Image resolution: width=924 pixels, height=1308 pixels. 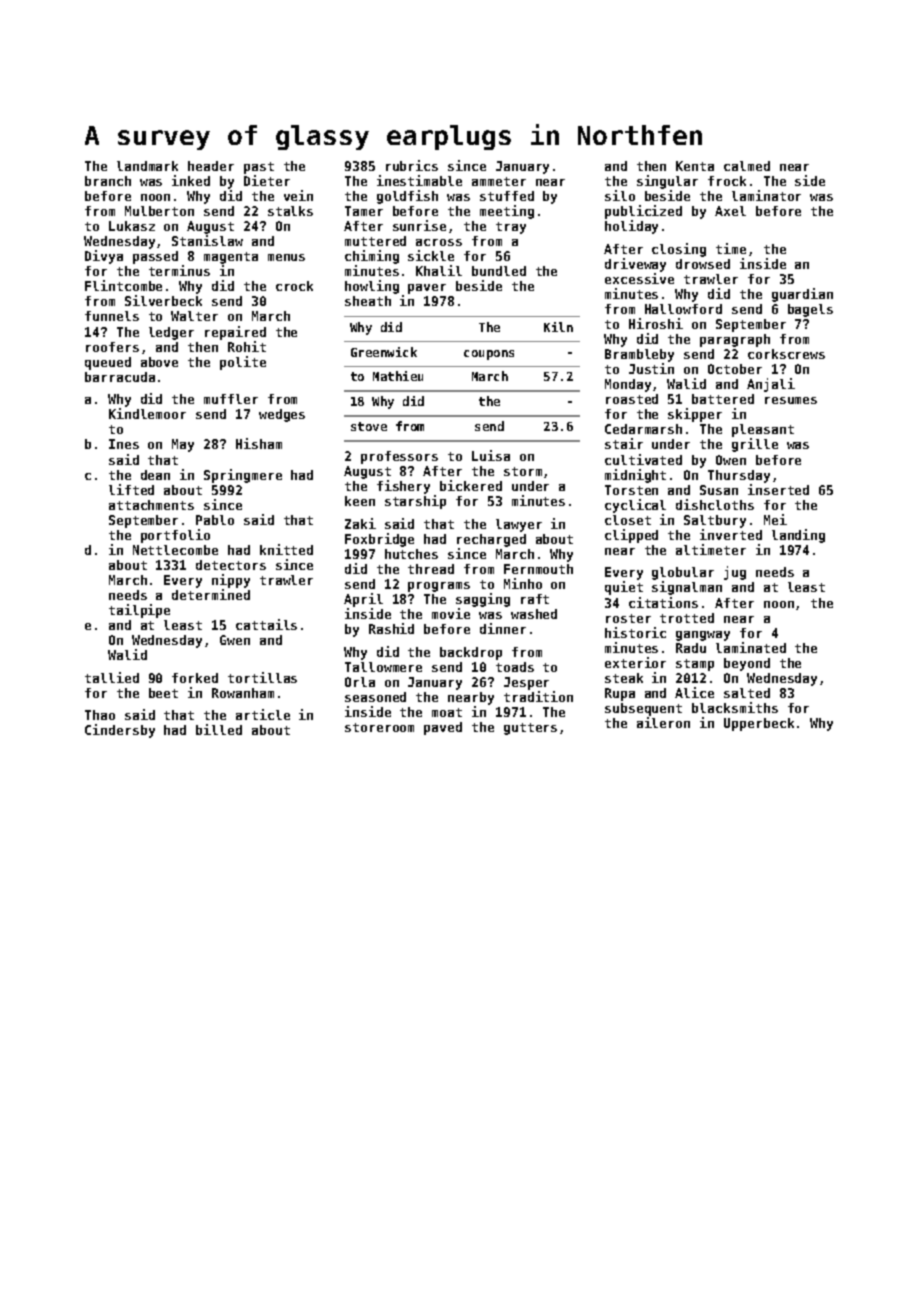 I want to click on Cindersby, so click(x=120, y=731).
